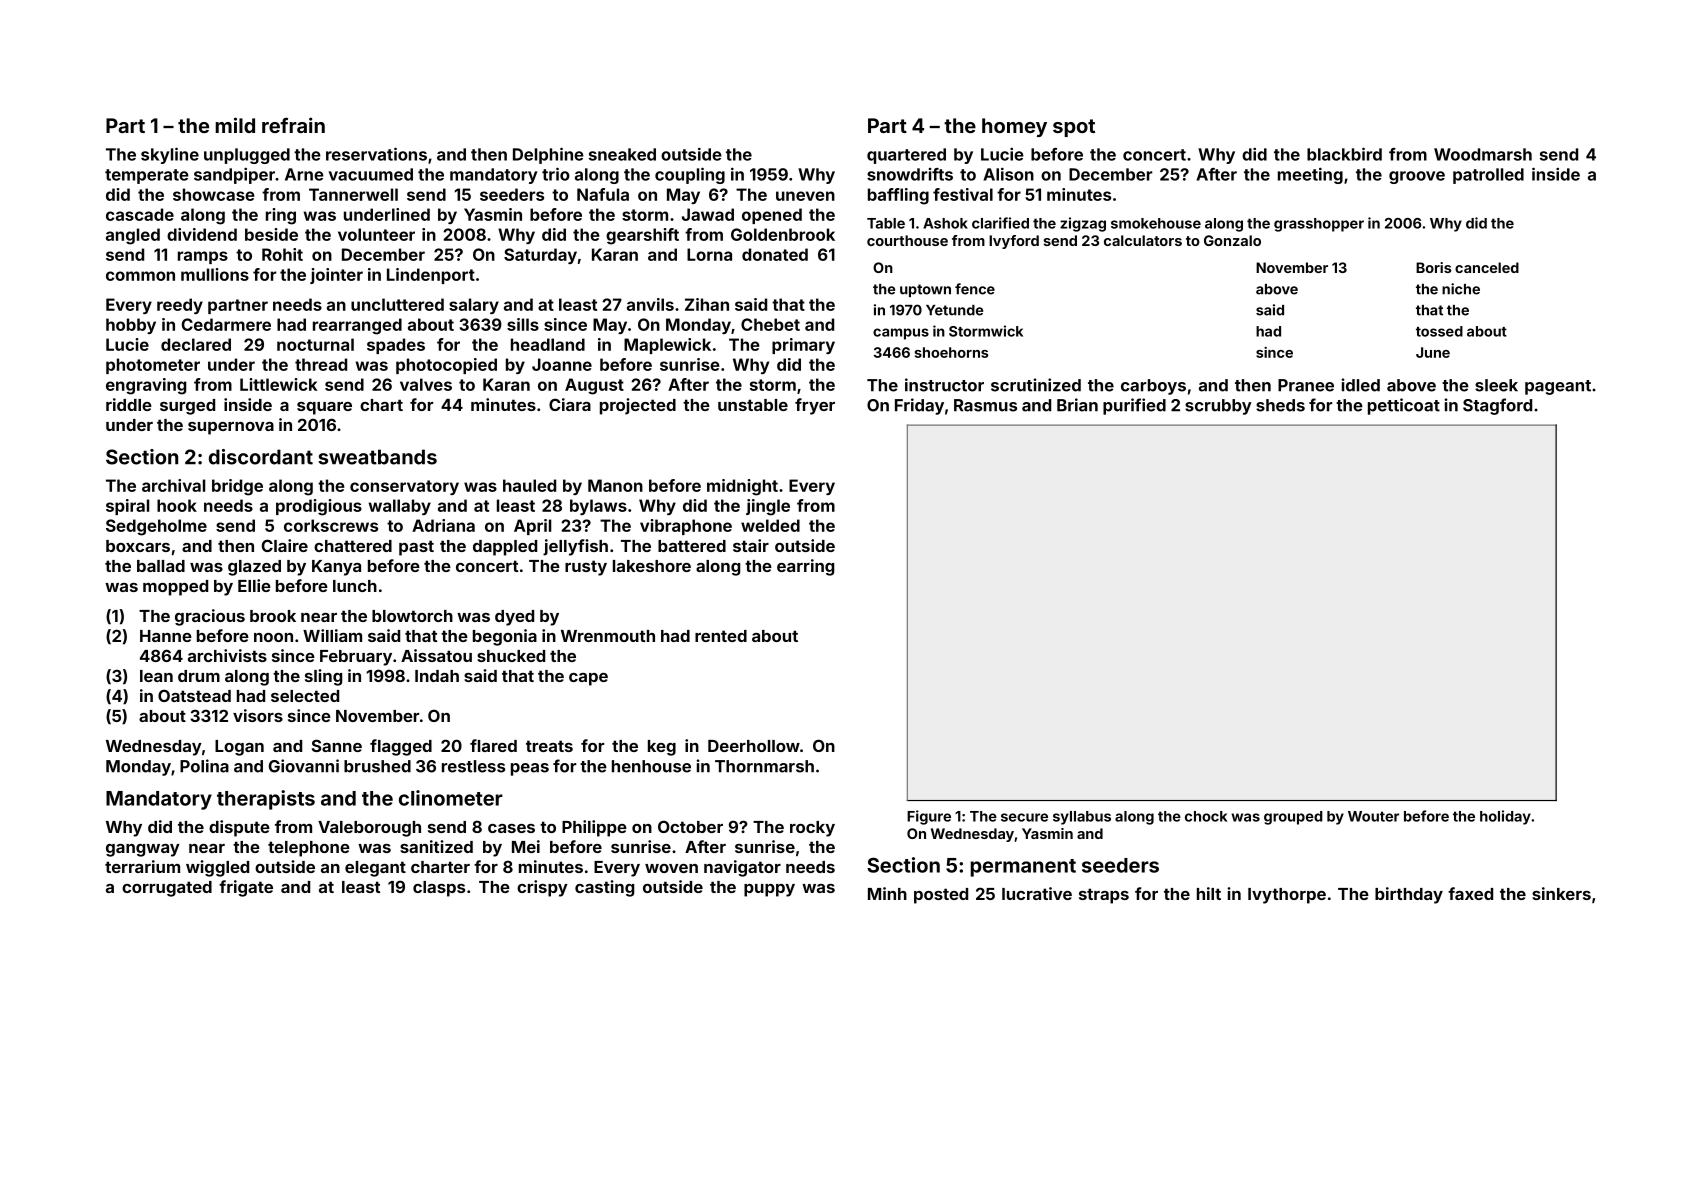 The image size is (1702, 1204). What do you see at coordinates (1487, 267) in the screenshot?
I see `canceled` at bounding box center [1487, 267].
